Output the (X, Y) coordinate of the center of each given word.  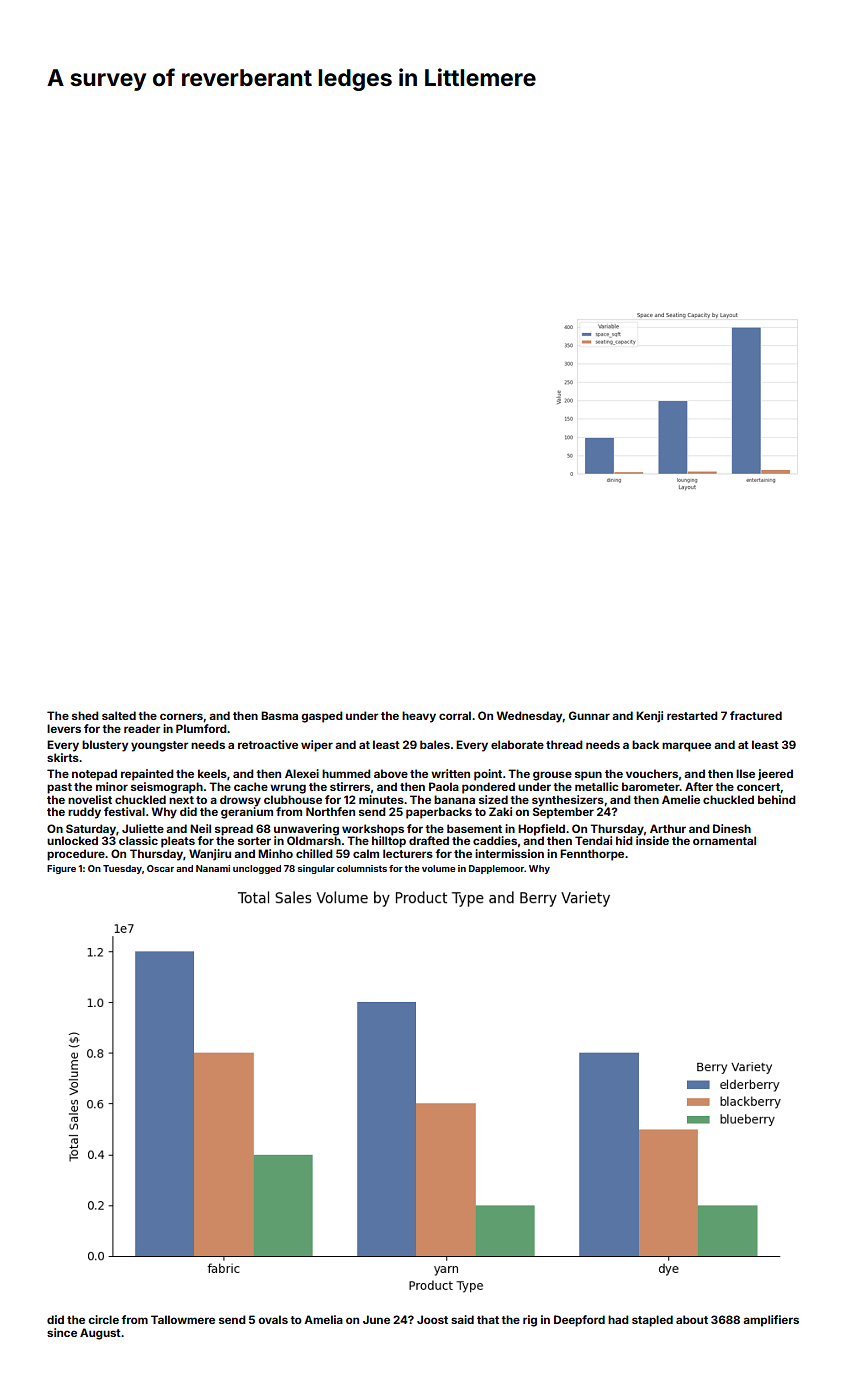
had (618, 1319)
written (450, 773)
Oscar (160, 868)
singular (316, 869)
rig (530, 1321)
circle (103, 1319)
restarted (692, 715)
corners (181, 716)
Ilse (745, 773)
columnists (362, 868)
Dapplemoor (496, 869)
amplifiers (771, 1321)
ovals (273, 1319)
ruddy (84, 813)
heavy (419, 717)
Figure (61, 869)
